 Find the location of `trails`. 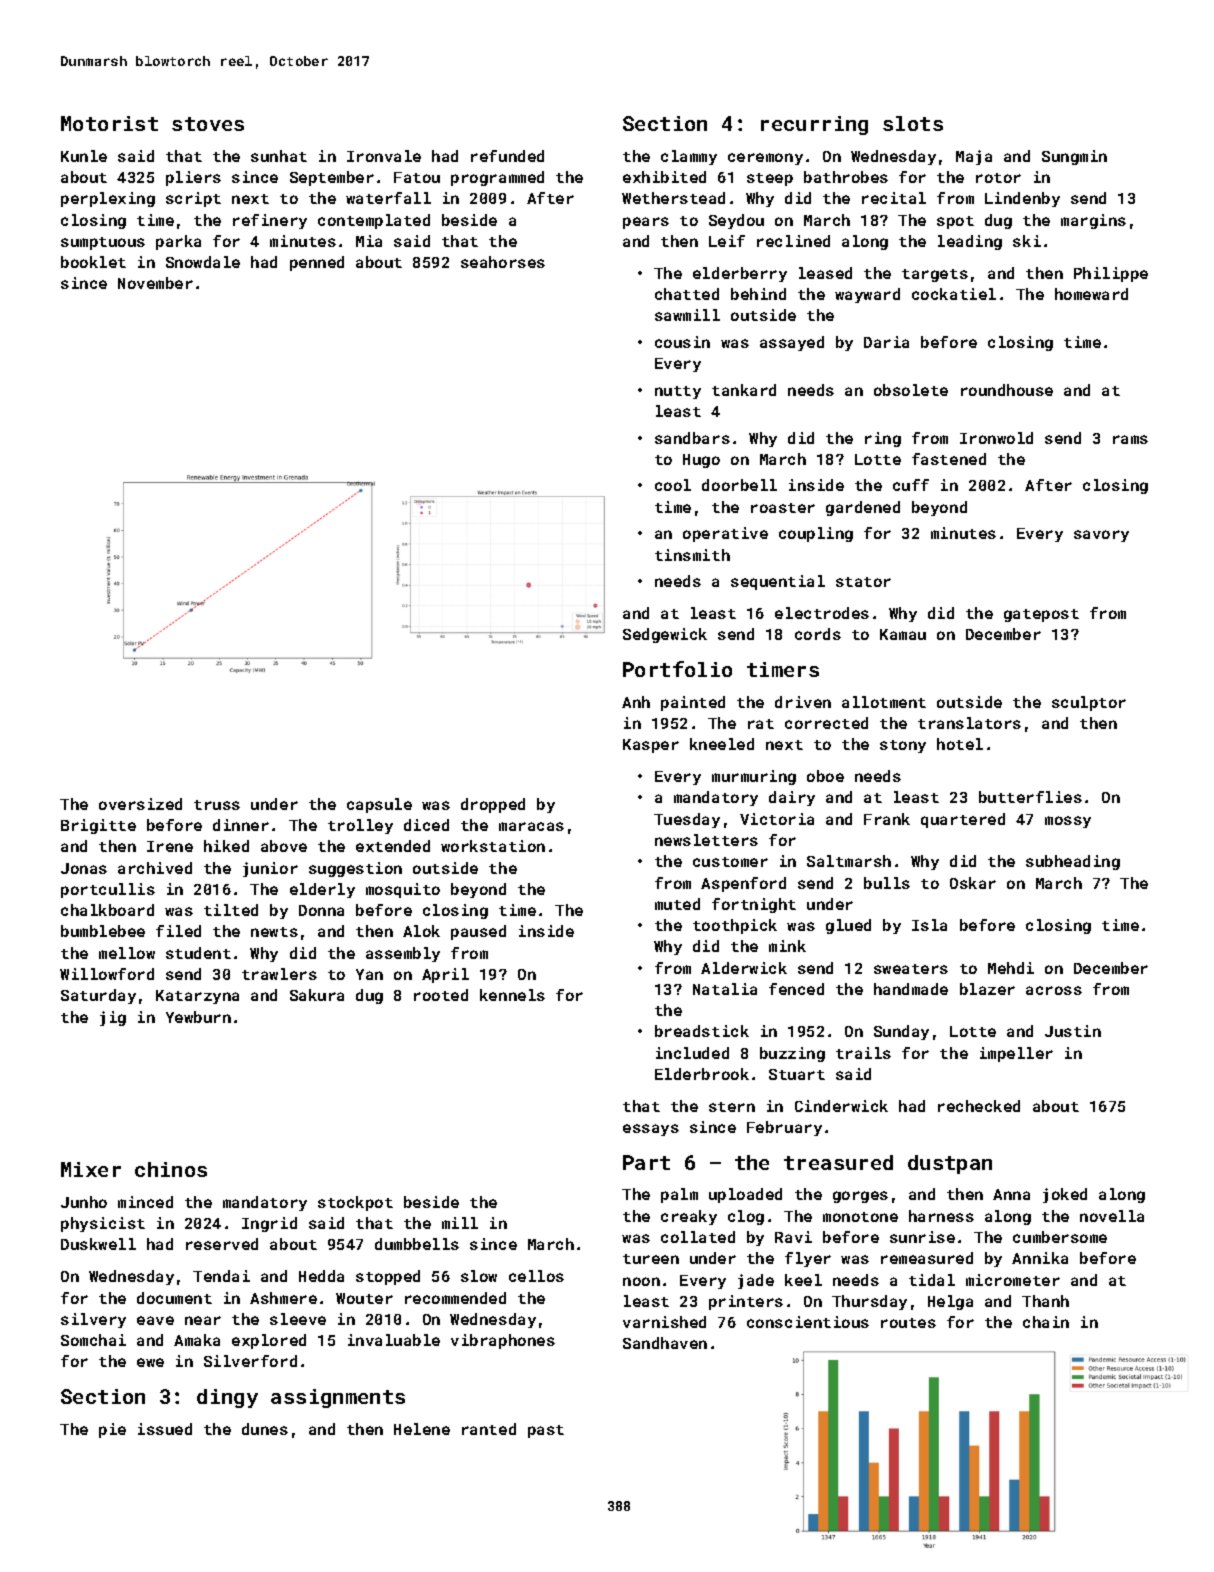

trails is located at coordinates (863, 1053).
